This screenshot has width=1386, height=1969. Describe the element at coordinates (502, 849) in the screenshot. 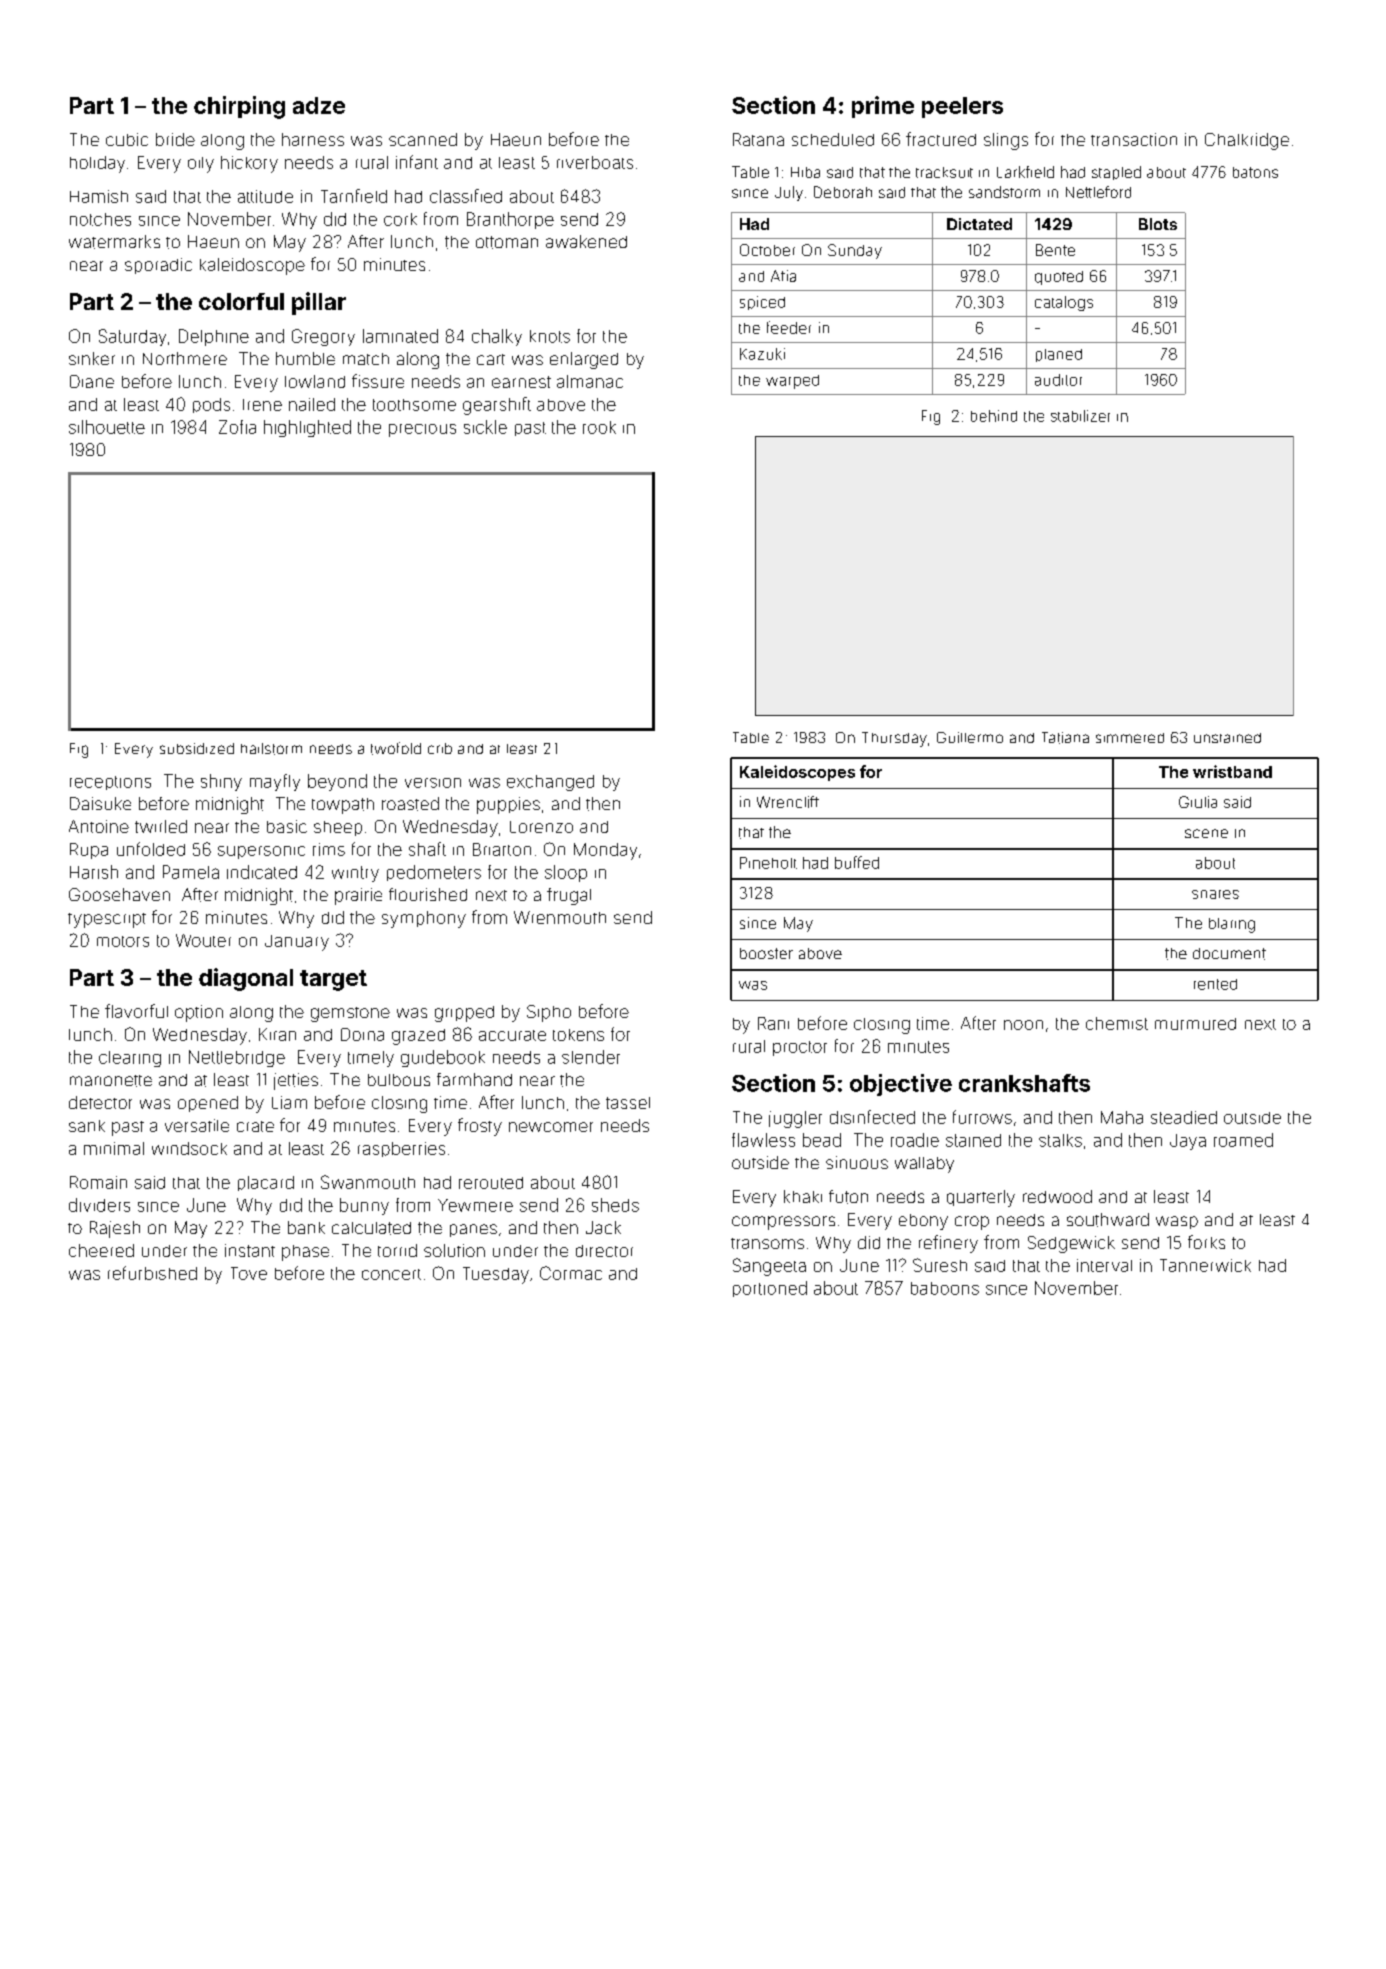

I see `Briarton` at that location.
